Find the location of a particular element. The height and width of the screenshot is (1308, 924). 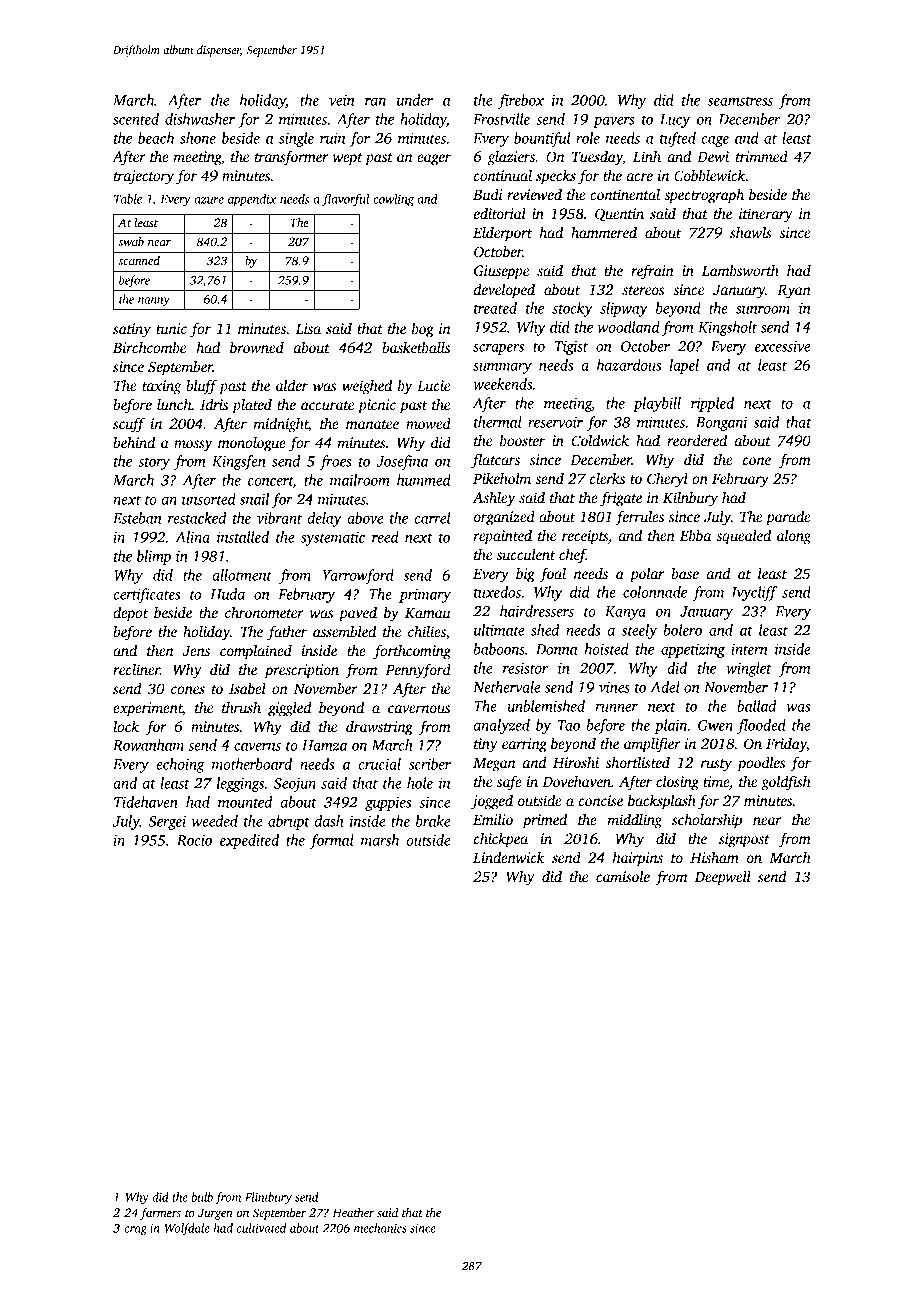

seamstress is located at coordinates (740, 101).
